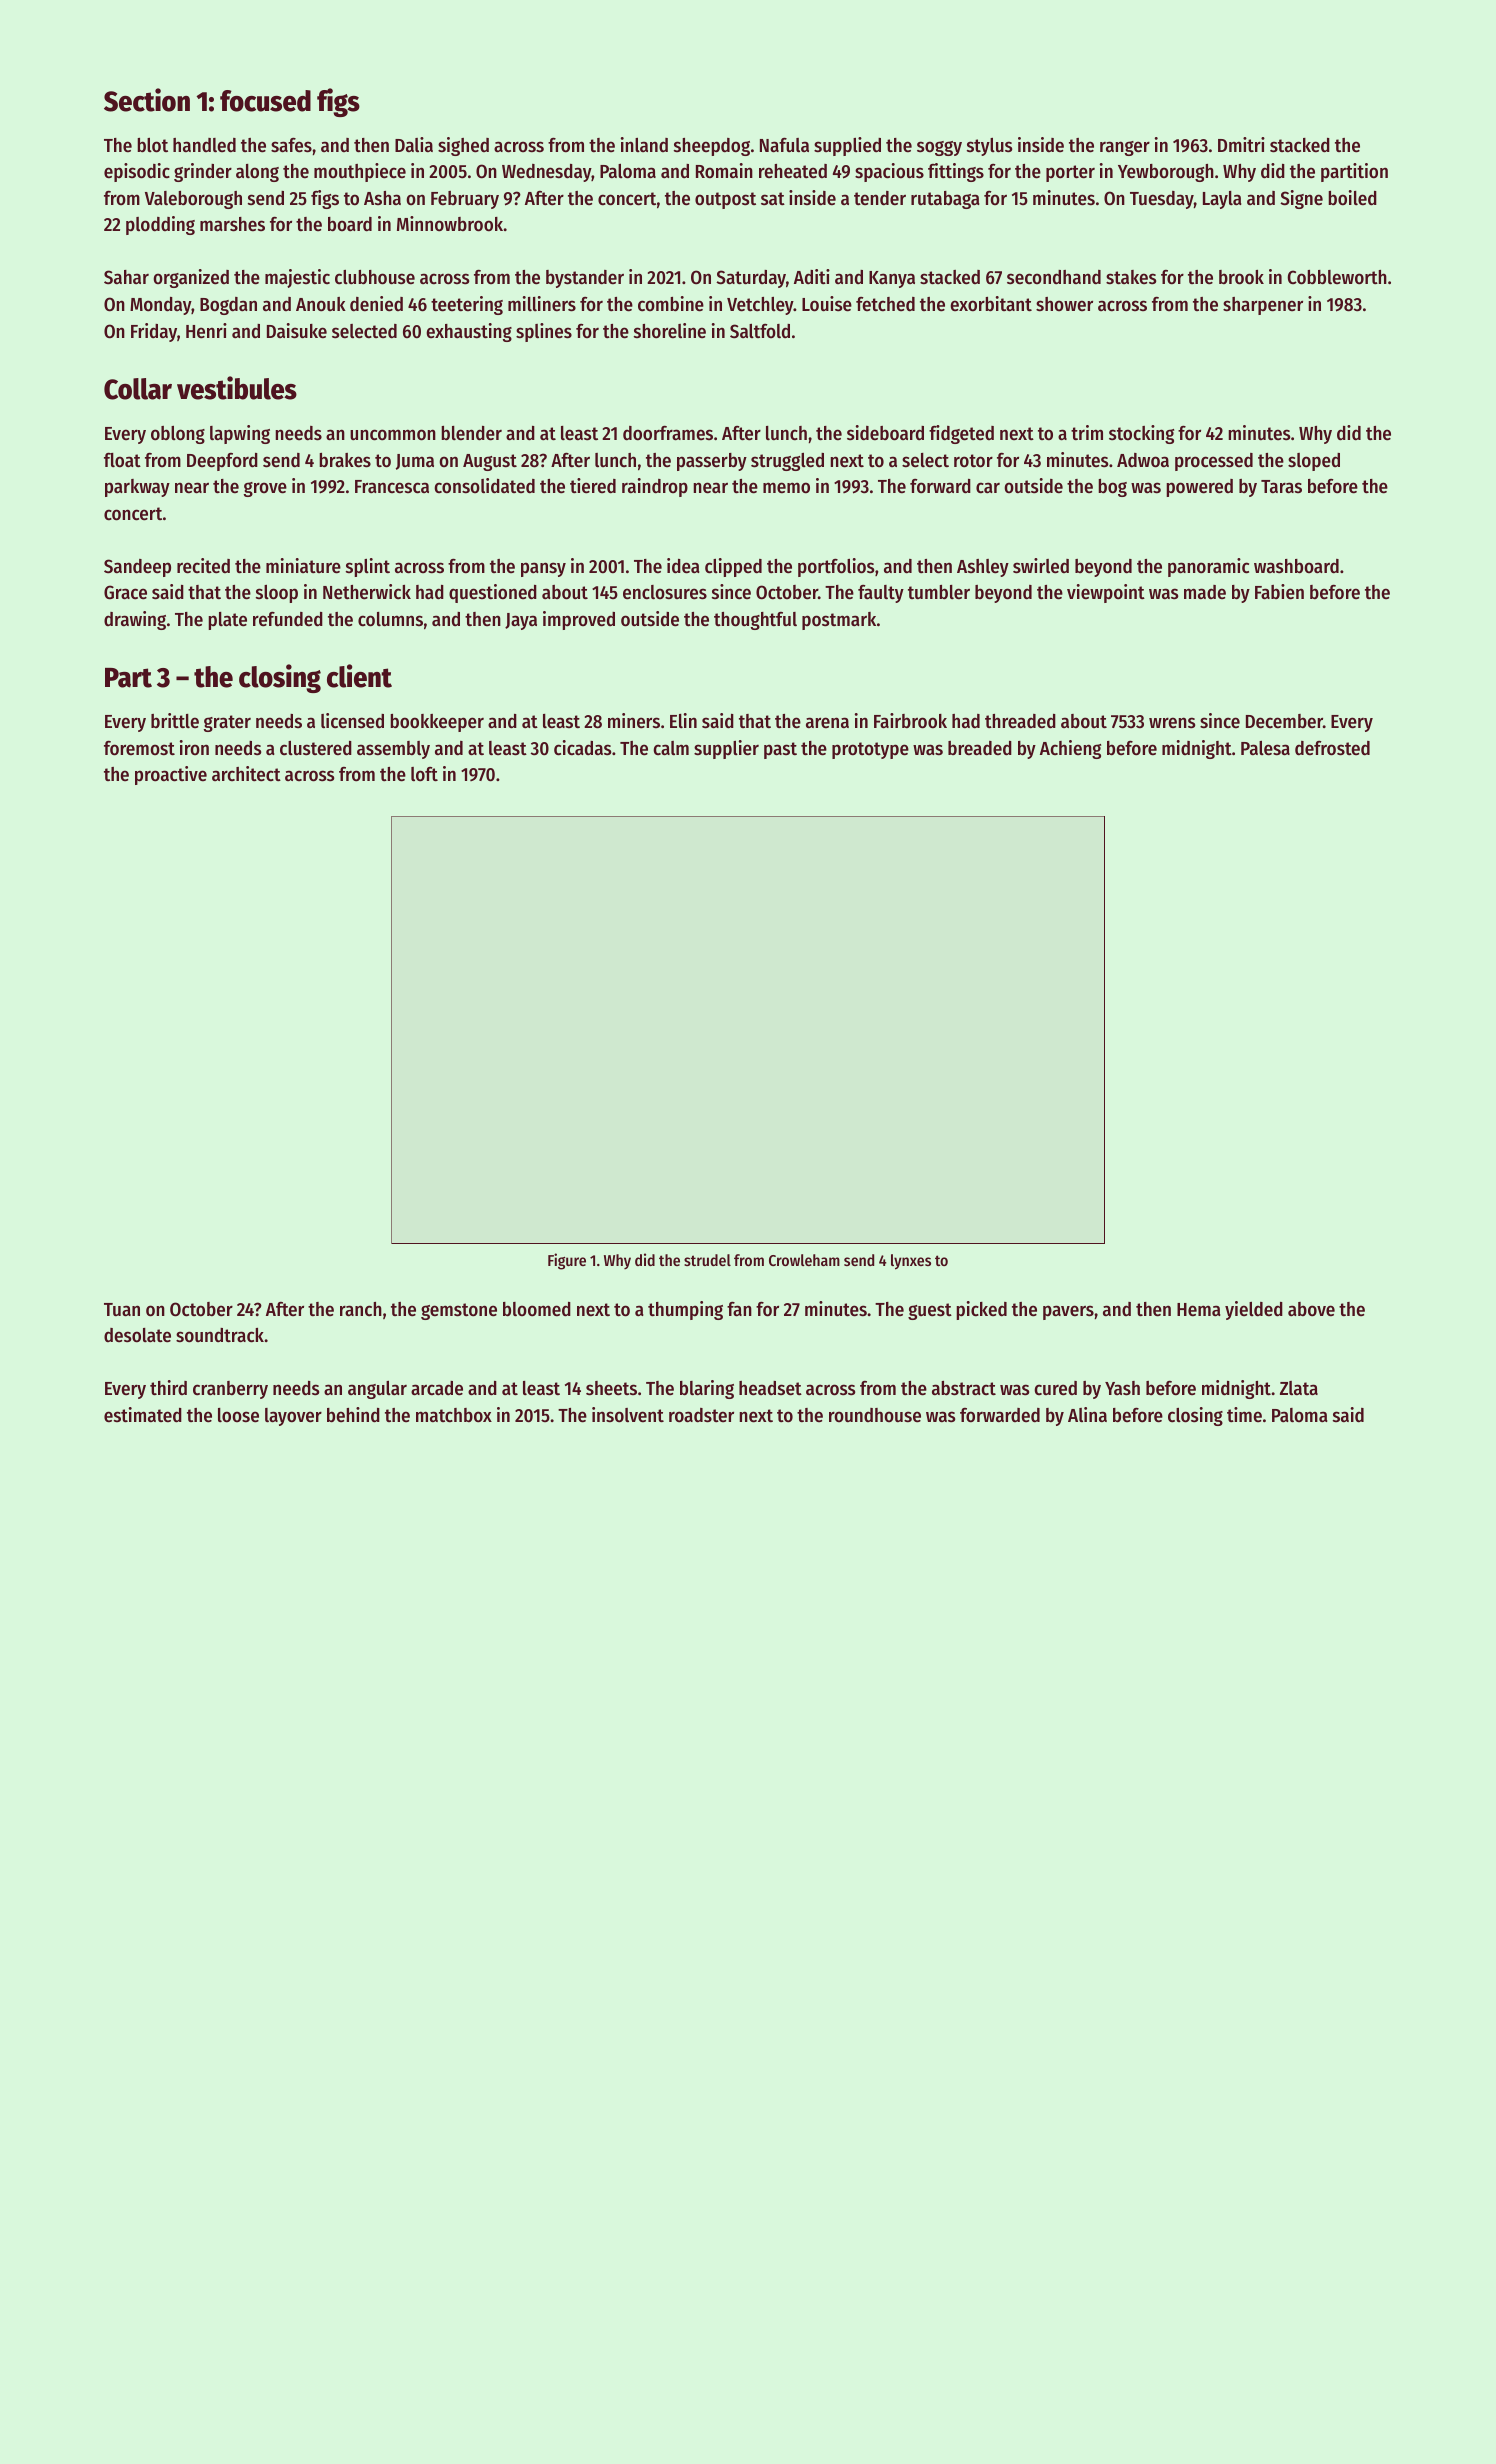  I want to click on arena, so click(827, 723).
